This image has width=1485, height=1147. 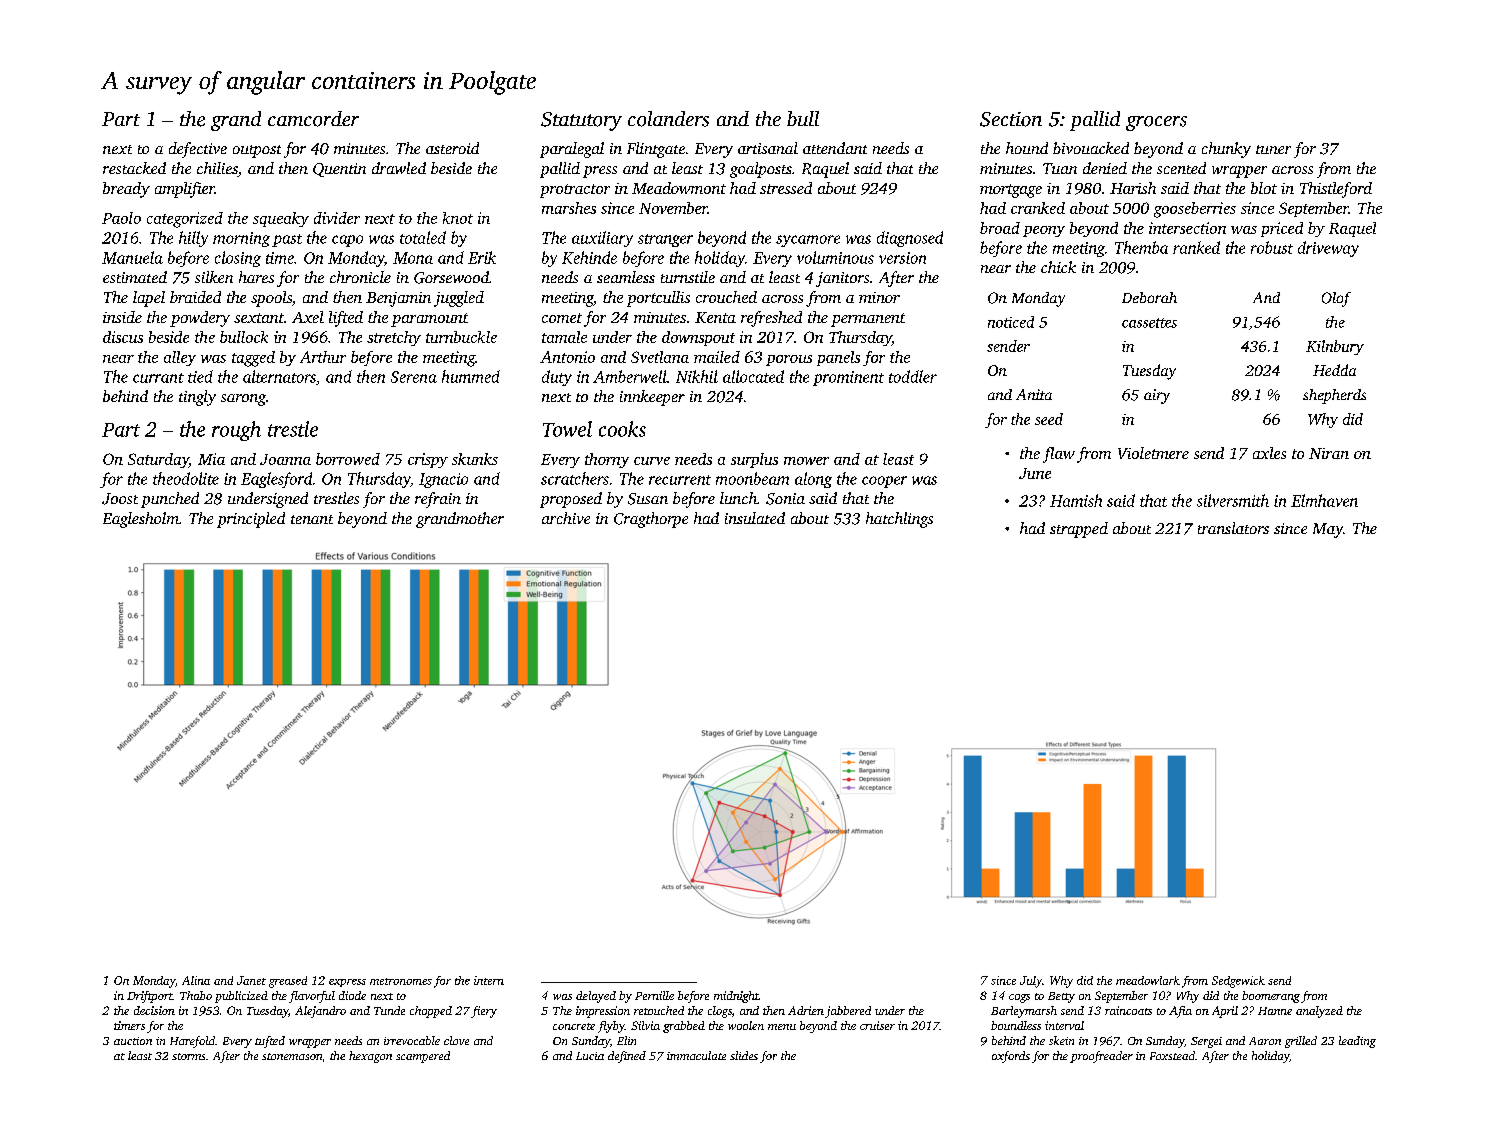 What do you see at coordinates (755, 518) in the image?
I see `insulated` at bounding box center [755, 518].
